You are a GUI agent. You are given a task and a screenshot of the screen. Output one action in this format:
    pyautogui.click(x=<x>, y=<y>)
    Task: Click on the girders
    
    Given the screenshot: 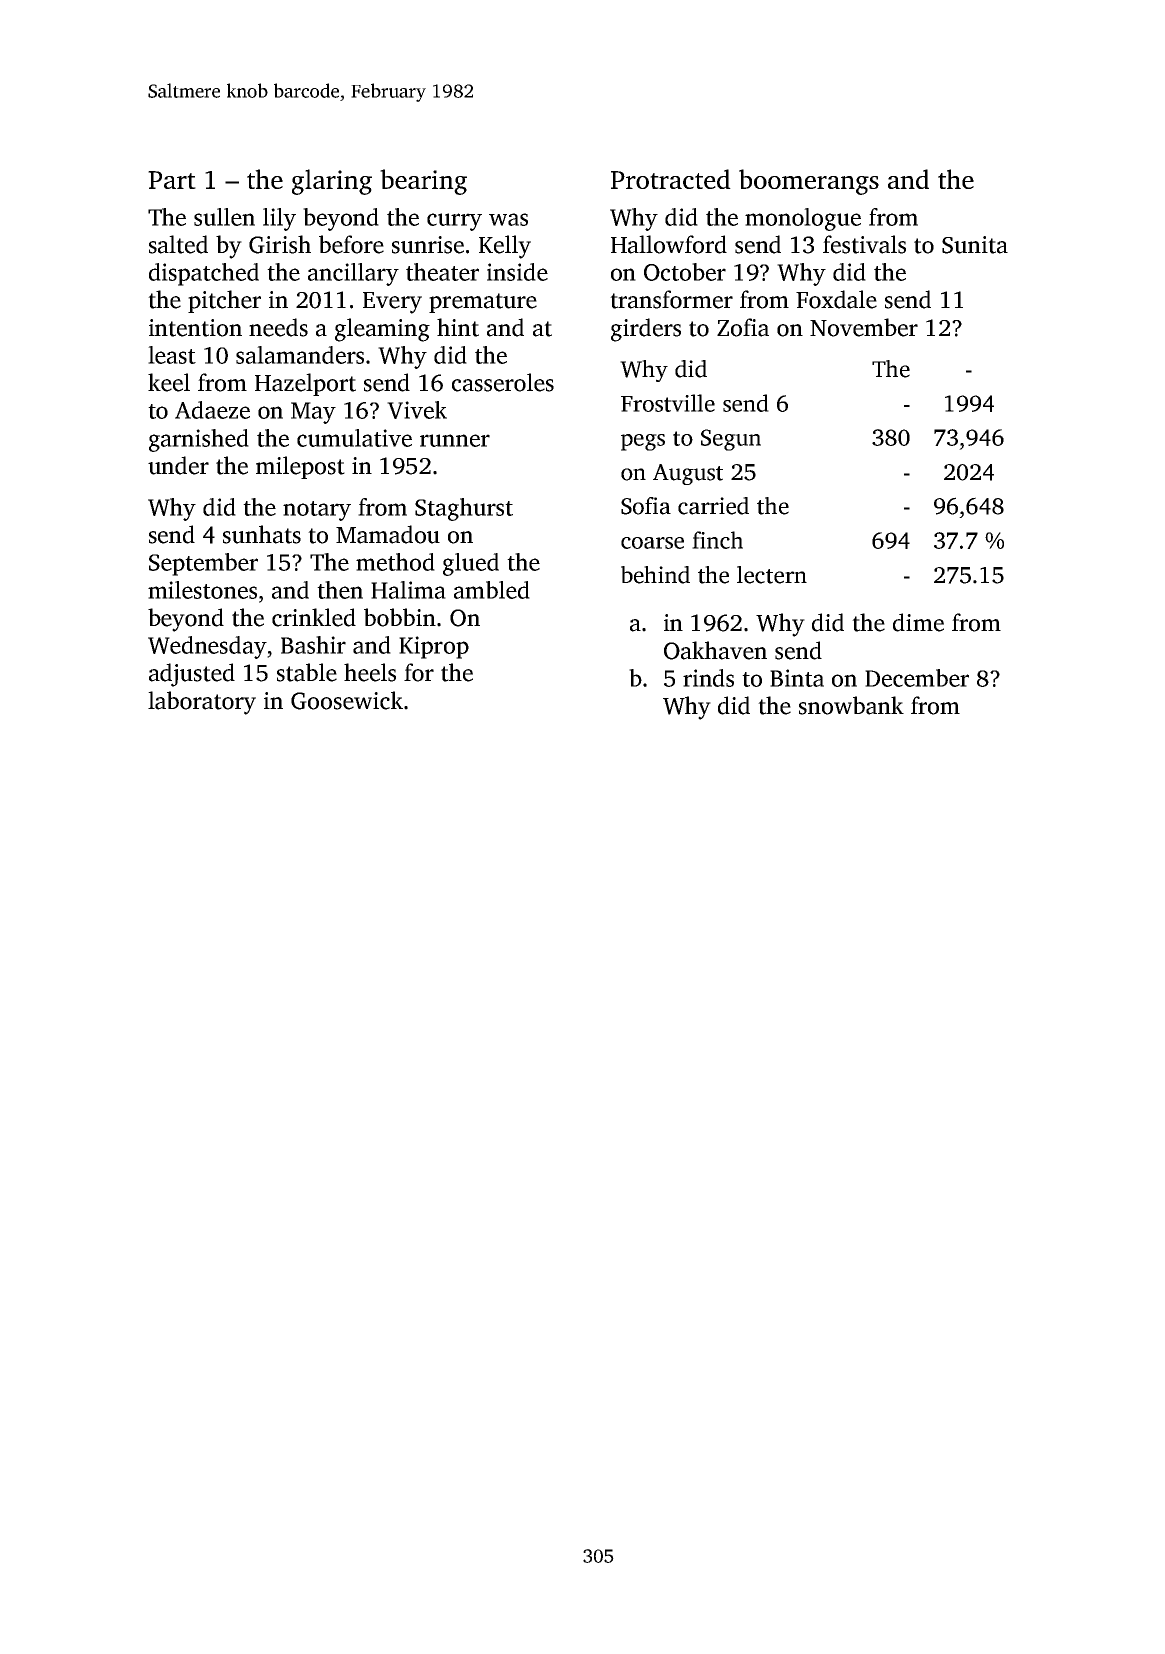 What is the action you would take?
    pyautogui.click(x=646, y=330)
